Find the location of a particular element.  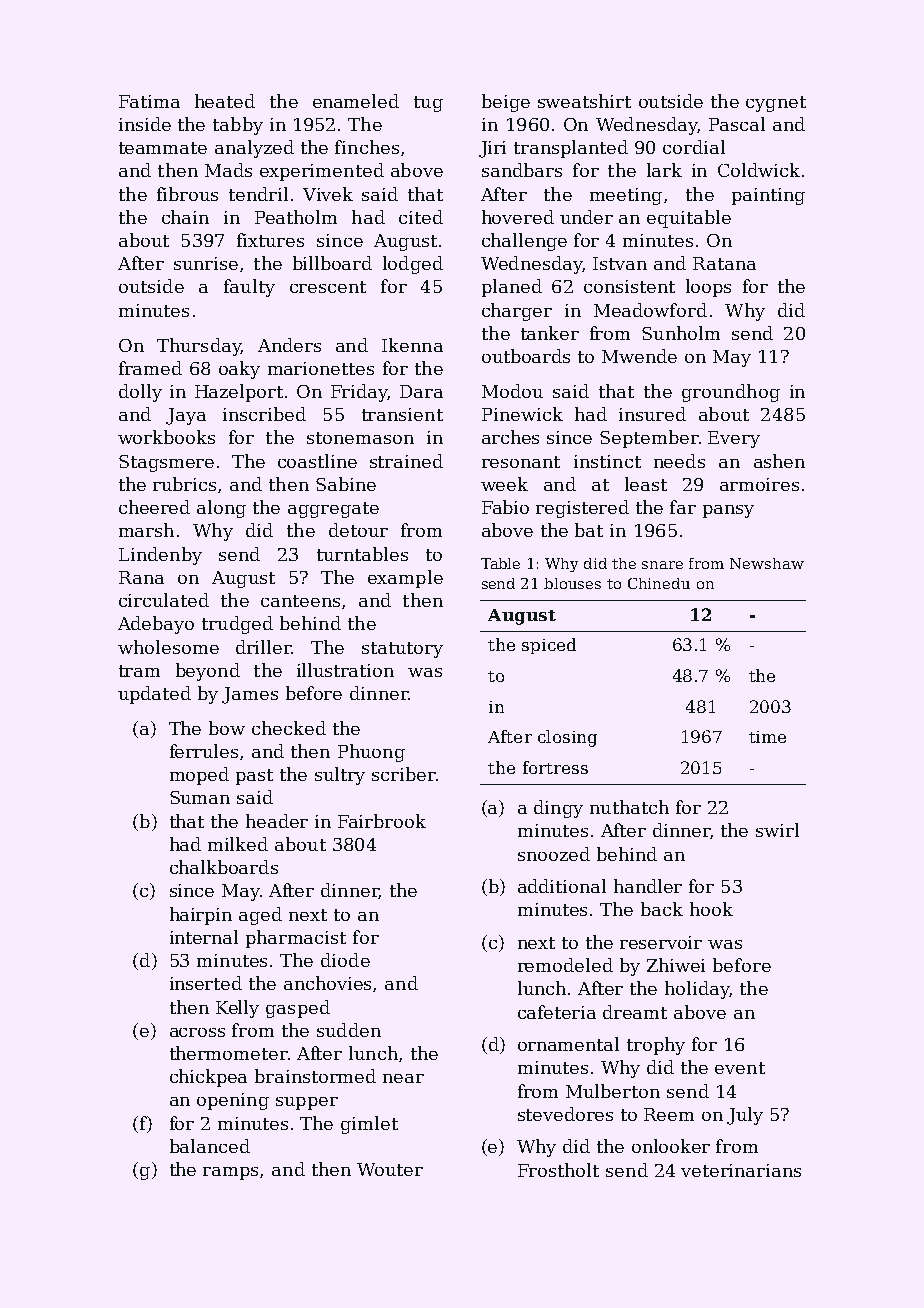

Fairbrook is located at coordinates (382, 821).
